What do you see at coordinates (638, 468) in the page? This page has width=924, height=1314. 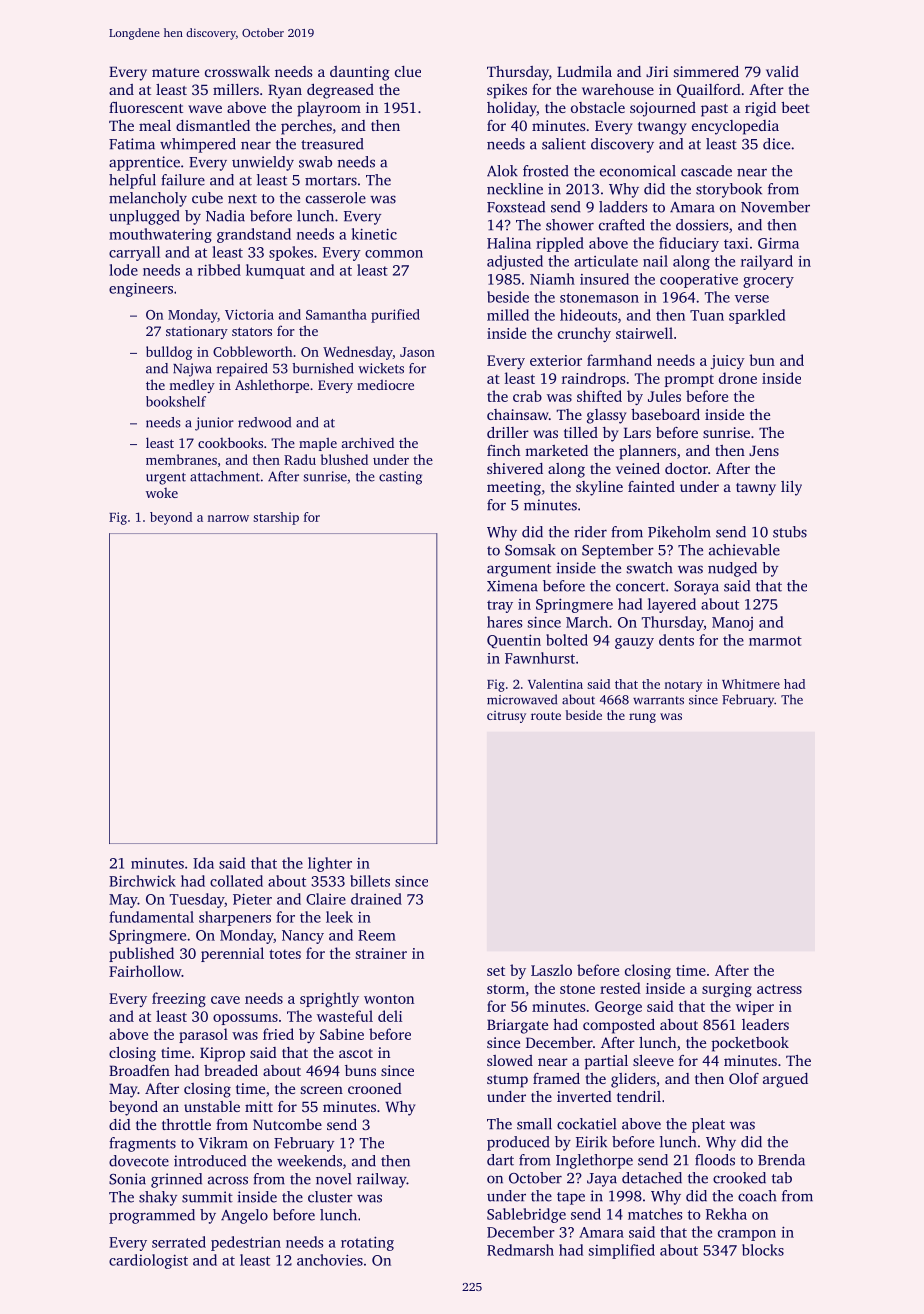 I see `veined` at bounding box center [638, 468].
